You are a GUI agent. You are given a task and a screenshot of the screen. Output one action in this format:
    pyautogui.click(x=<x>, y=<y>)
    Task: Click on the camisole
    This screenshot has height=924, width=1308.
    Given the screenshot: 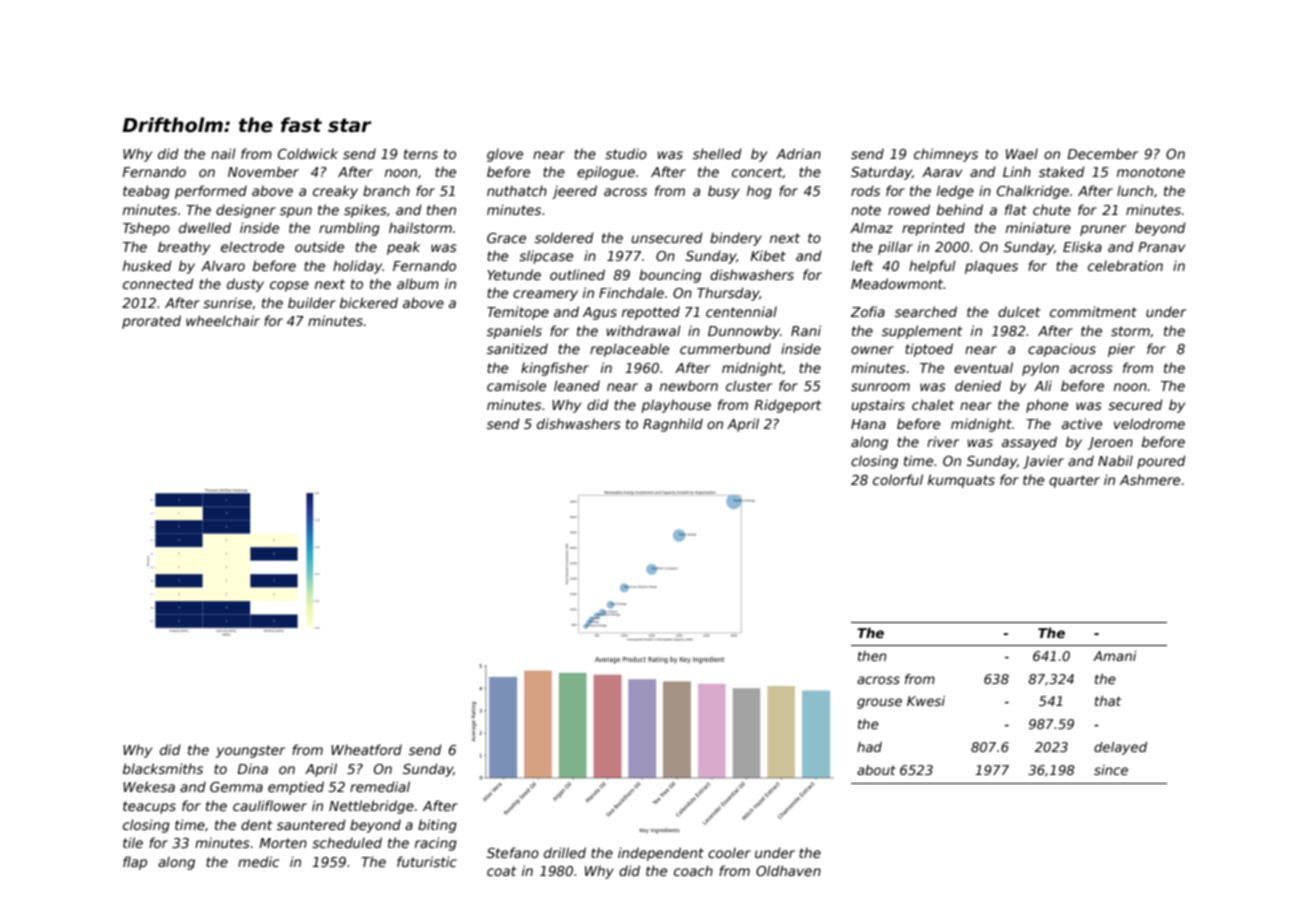 What is the action you would take?
    pyautogui.click(x=516, y=385)
